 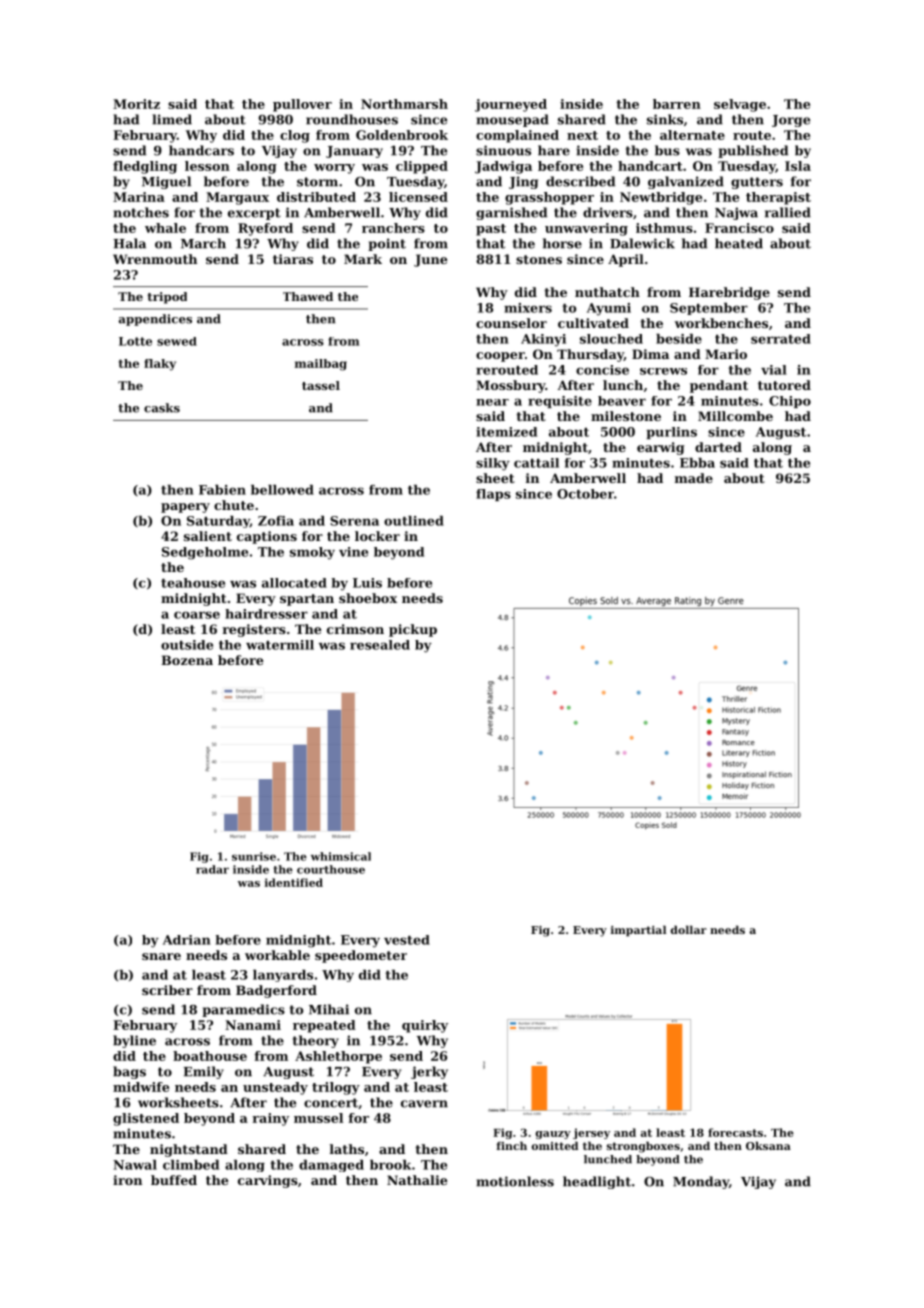 I want to click on outlined, so click(x=414, y=521).
